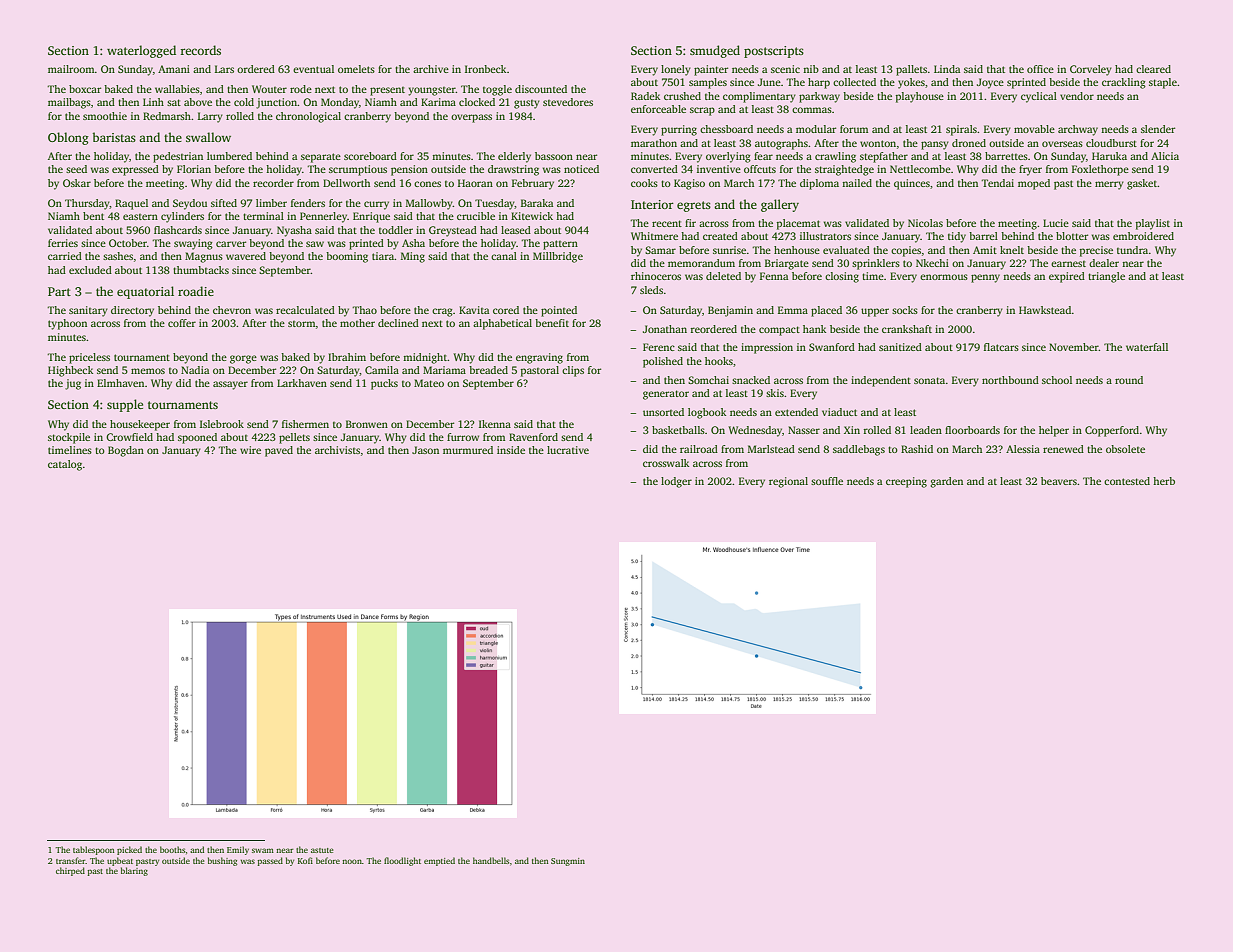  I want to click on lodger, so click(676, 482).
